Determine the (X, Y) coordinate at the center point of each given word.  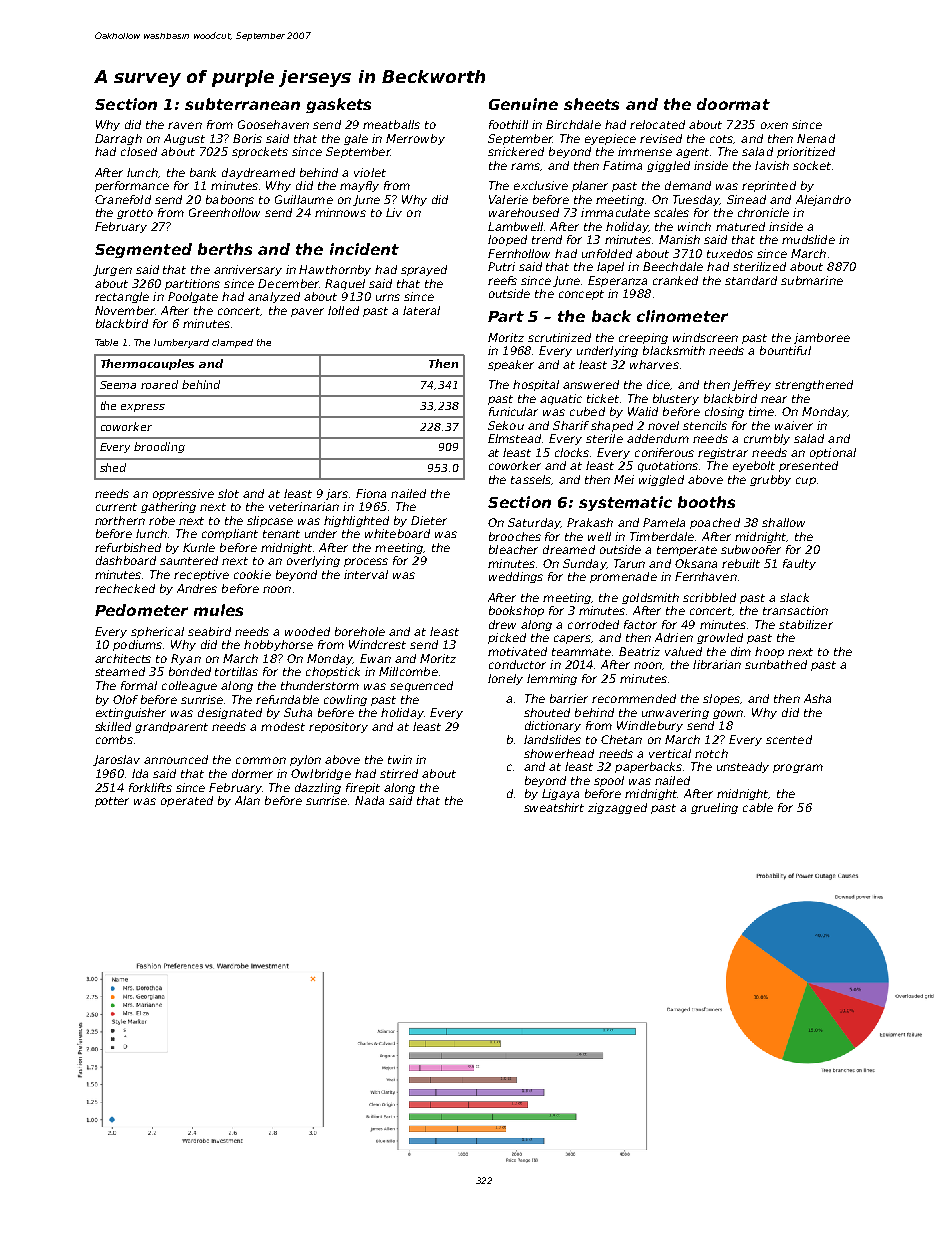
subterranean (242, 104)
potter (112, 802)
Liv (394, 212)
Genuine (523, 104)
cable (758, 807)
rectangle (122, 297)
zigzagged (617, 808)
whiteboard (397, 533)
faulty (799, 564)
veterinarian (304, 506)
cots (722, 139)
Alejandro (823, 200)
